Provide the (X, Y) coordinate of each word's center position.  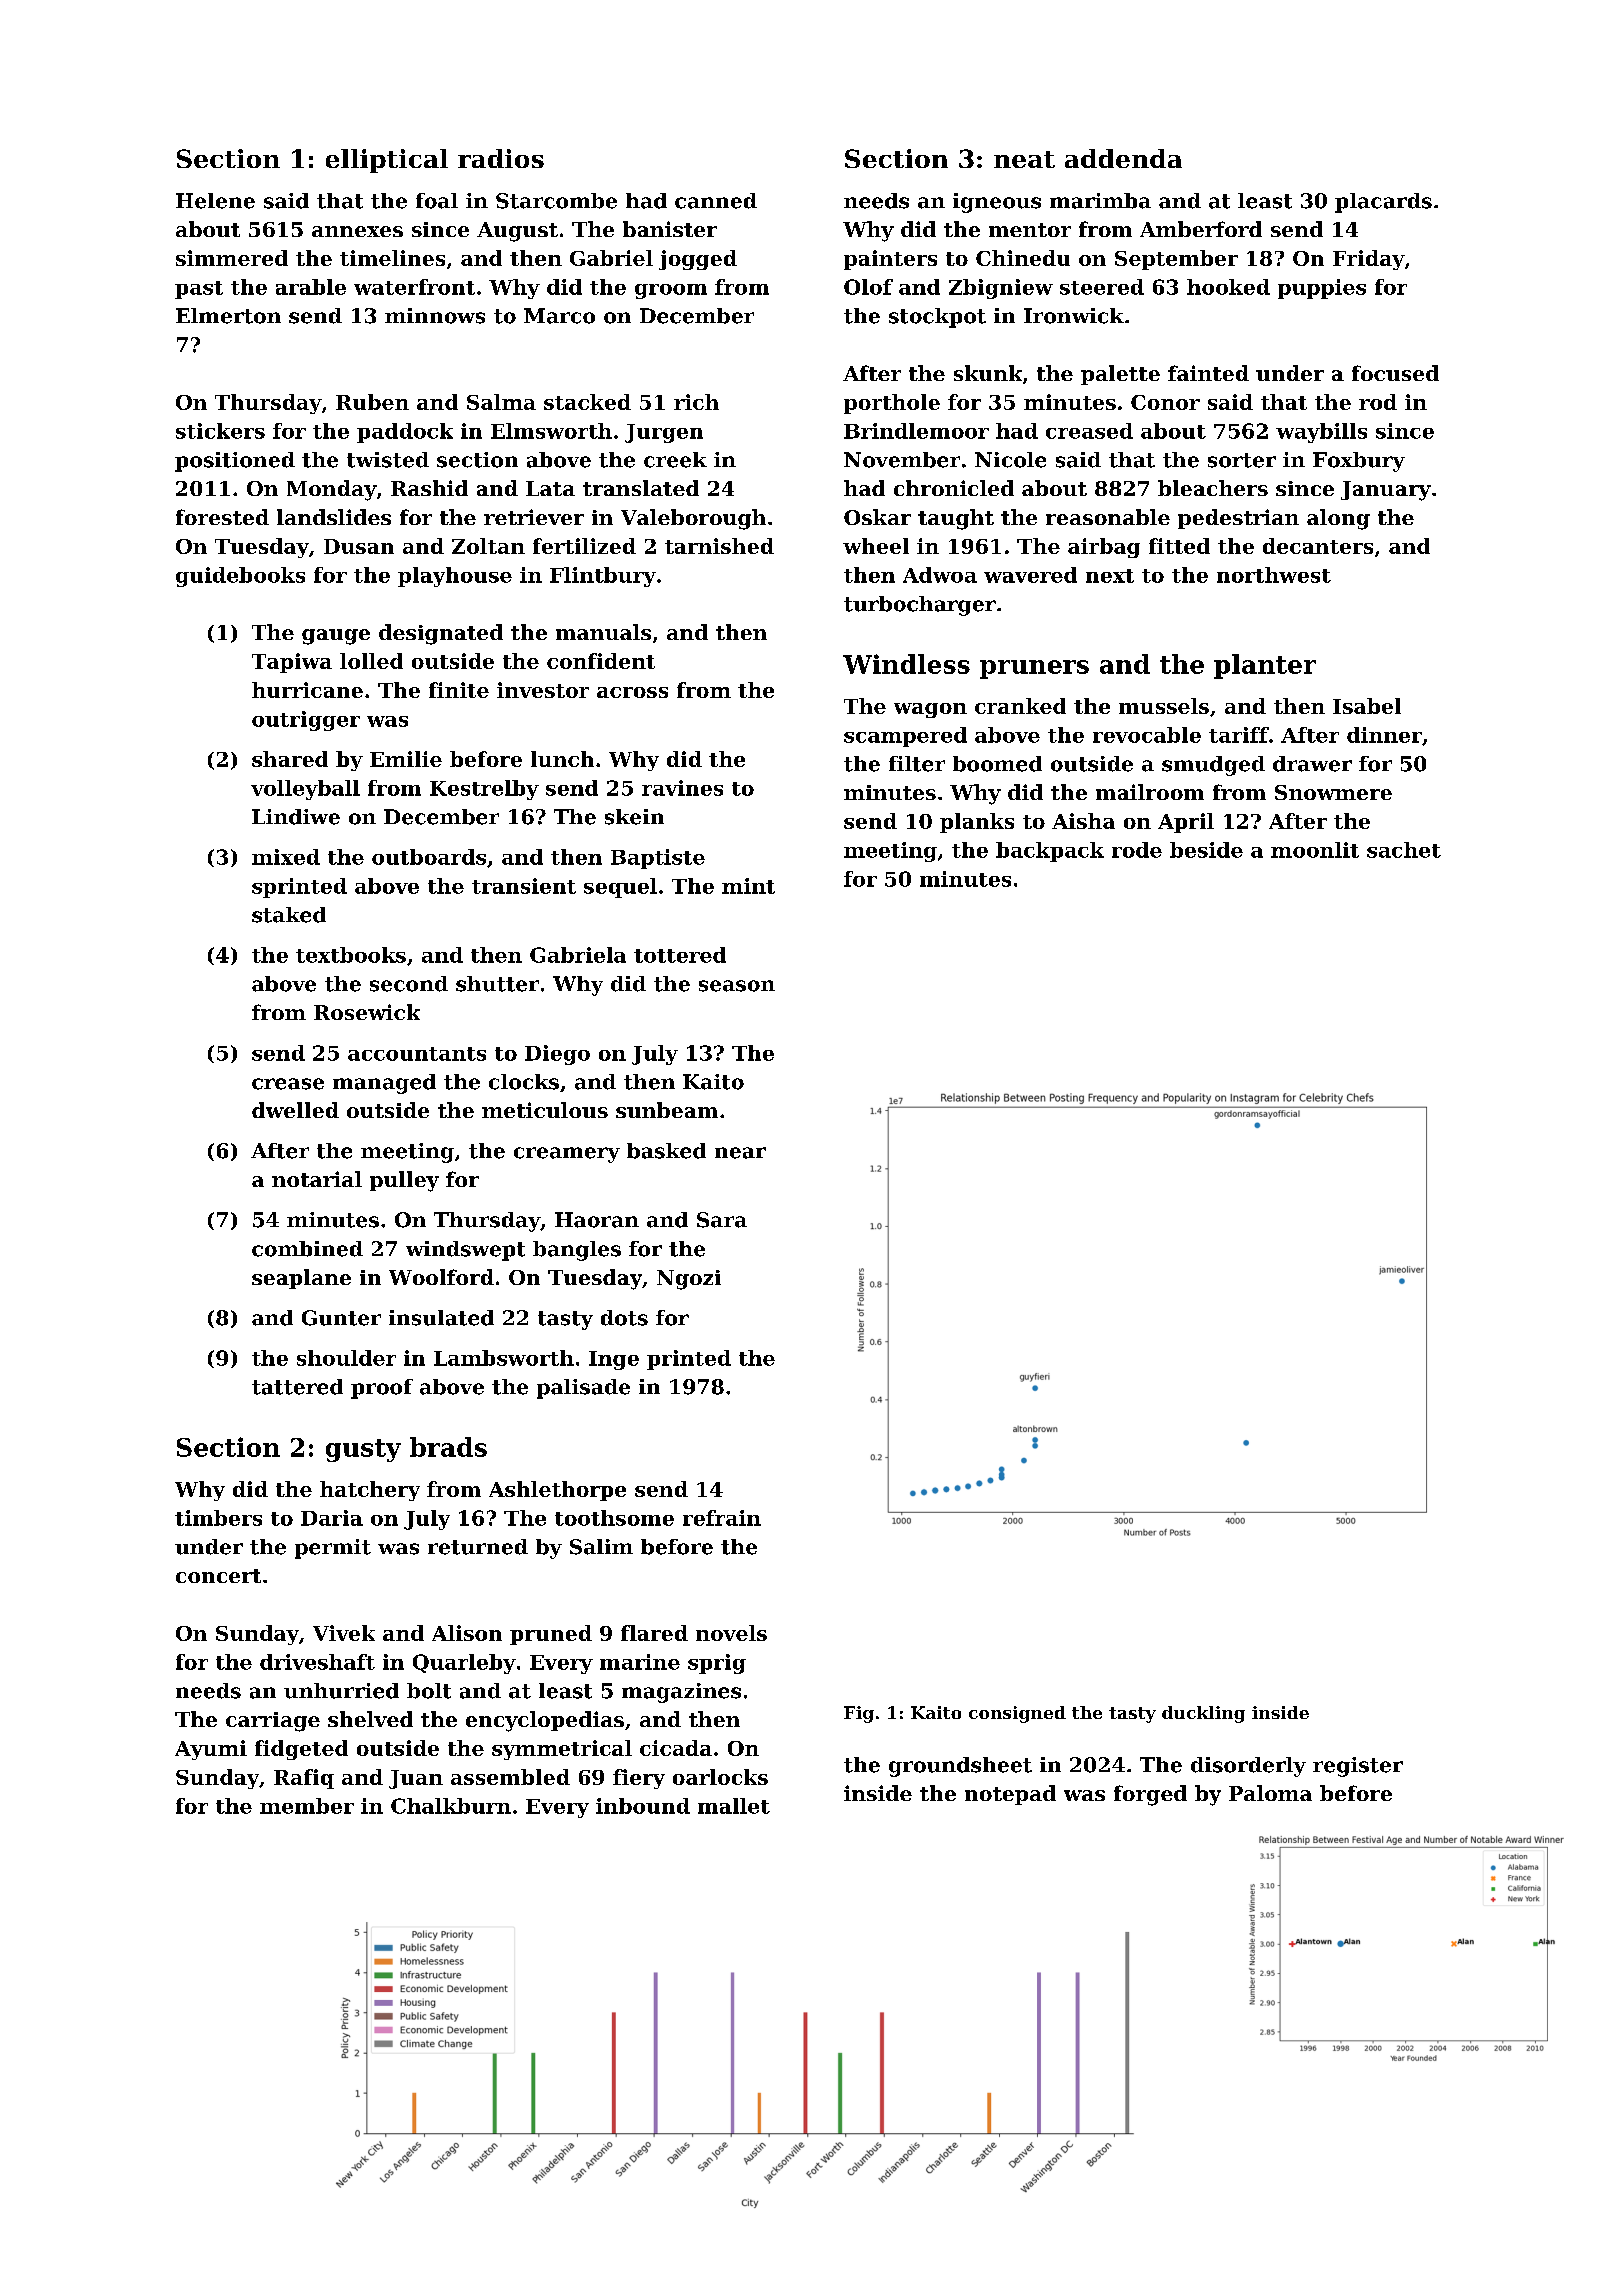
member (307, 1806)
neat (1024, 159)
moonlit (1315, 850)
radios (501, 158)
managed (384, 1084)
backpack (1050, 852)
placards (1383, 203)
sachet (1404, 850)
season (737, 986)
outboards (429, 857)
